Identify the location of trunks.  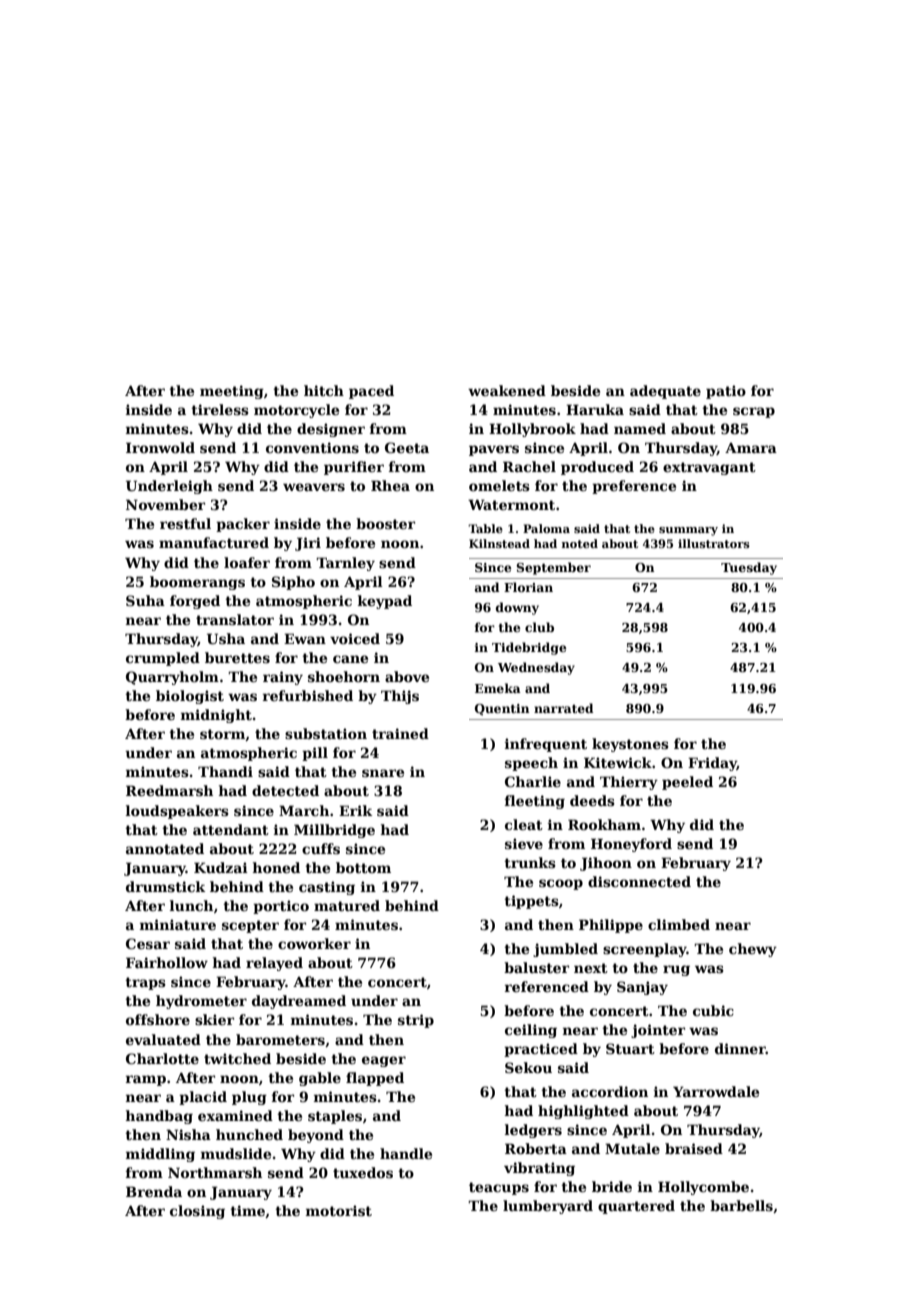
(530, 862).
